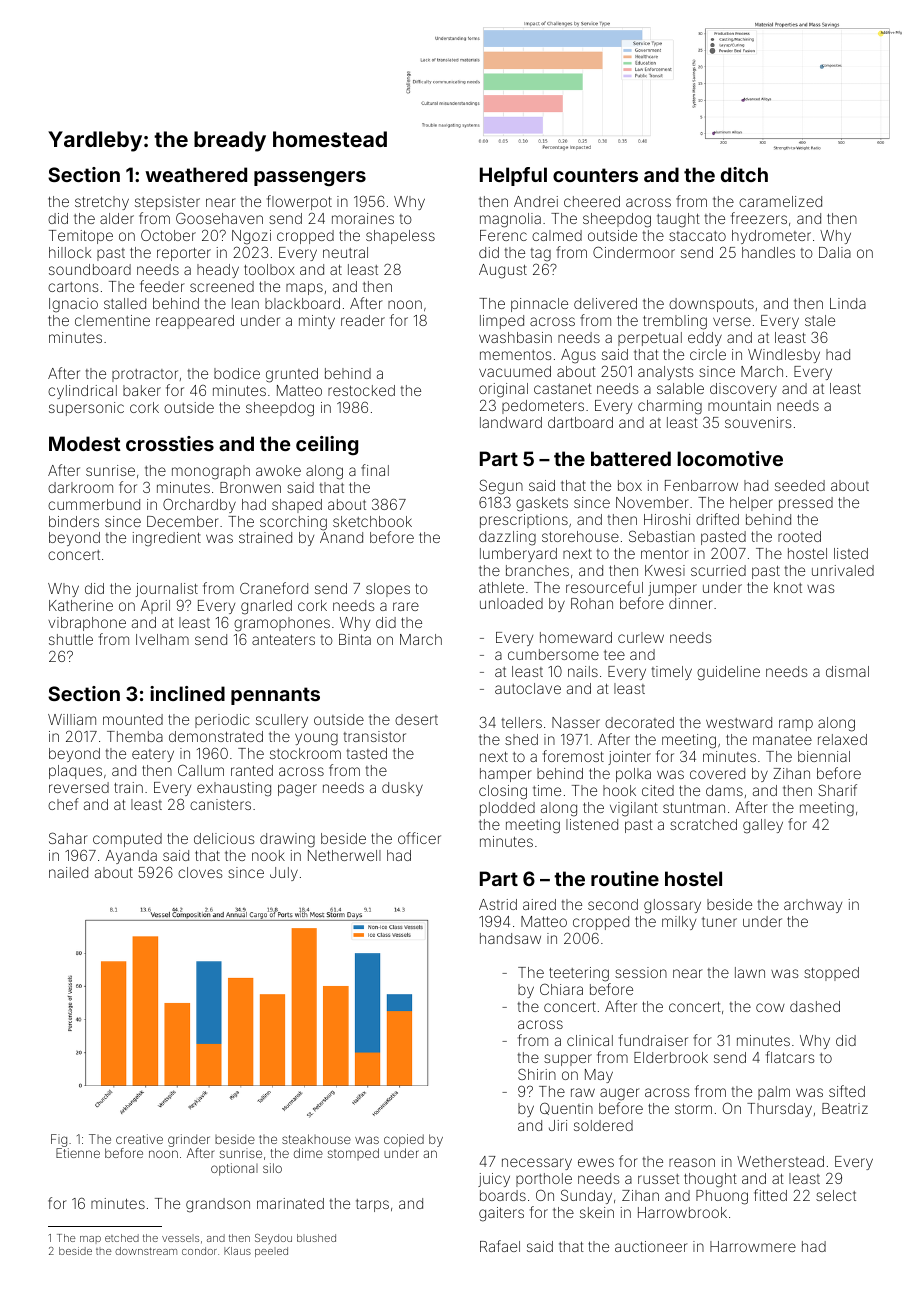 Image resolution: width=924 pixels, height=1314 pixels. What do you see at coordinates (153, 755) in the image?
I see `eatery` at bounding box center [153, 755].
